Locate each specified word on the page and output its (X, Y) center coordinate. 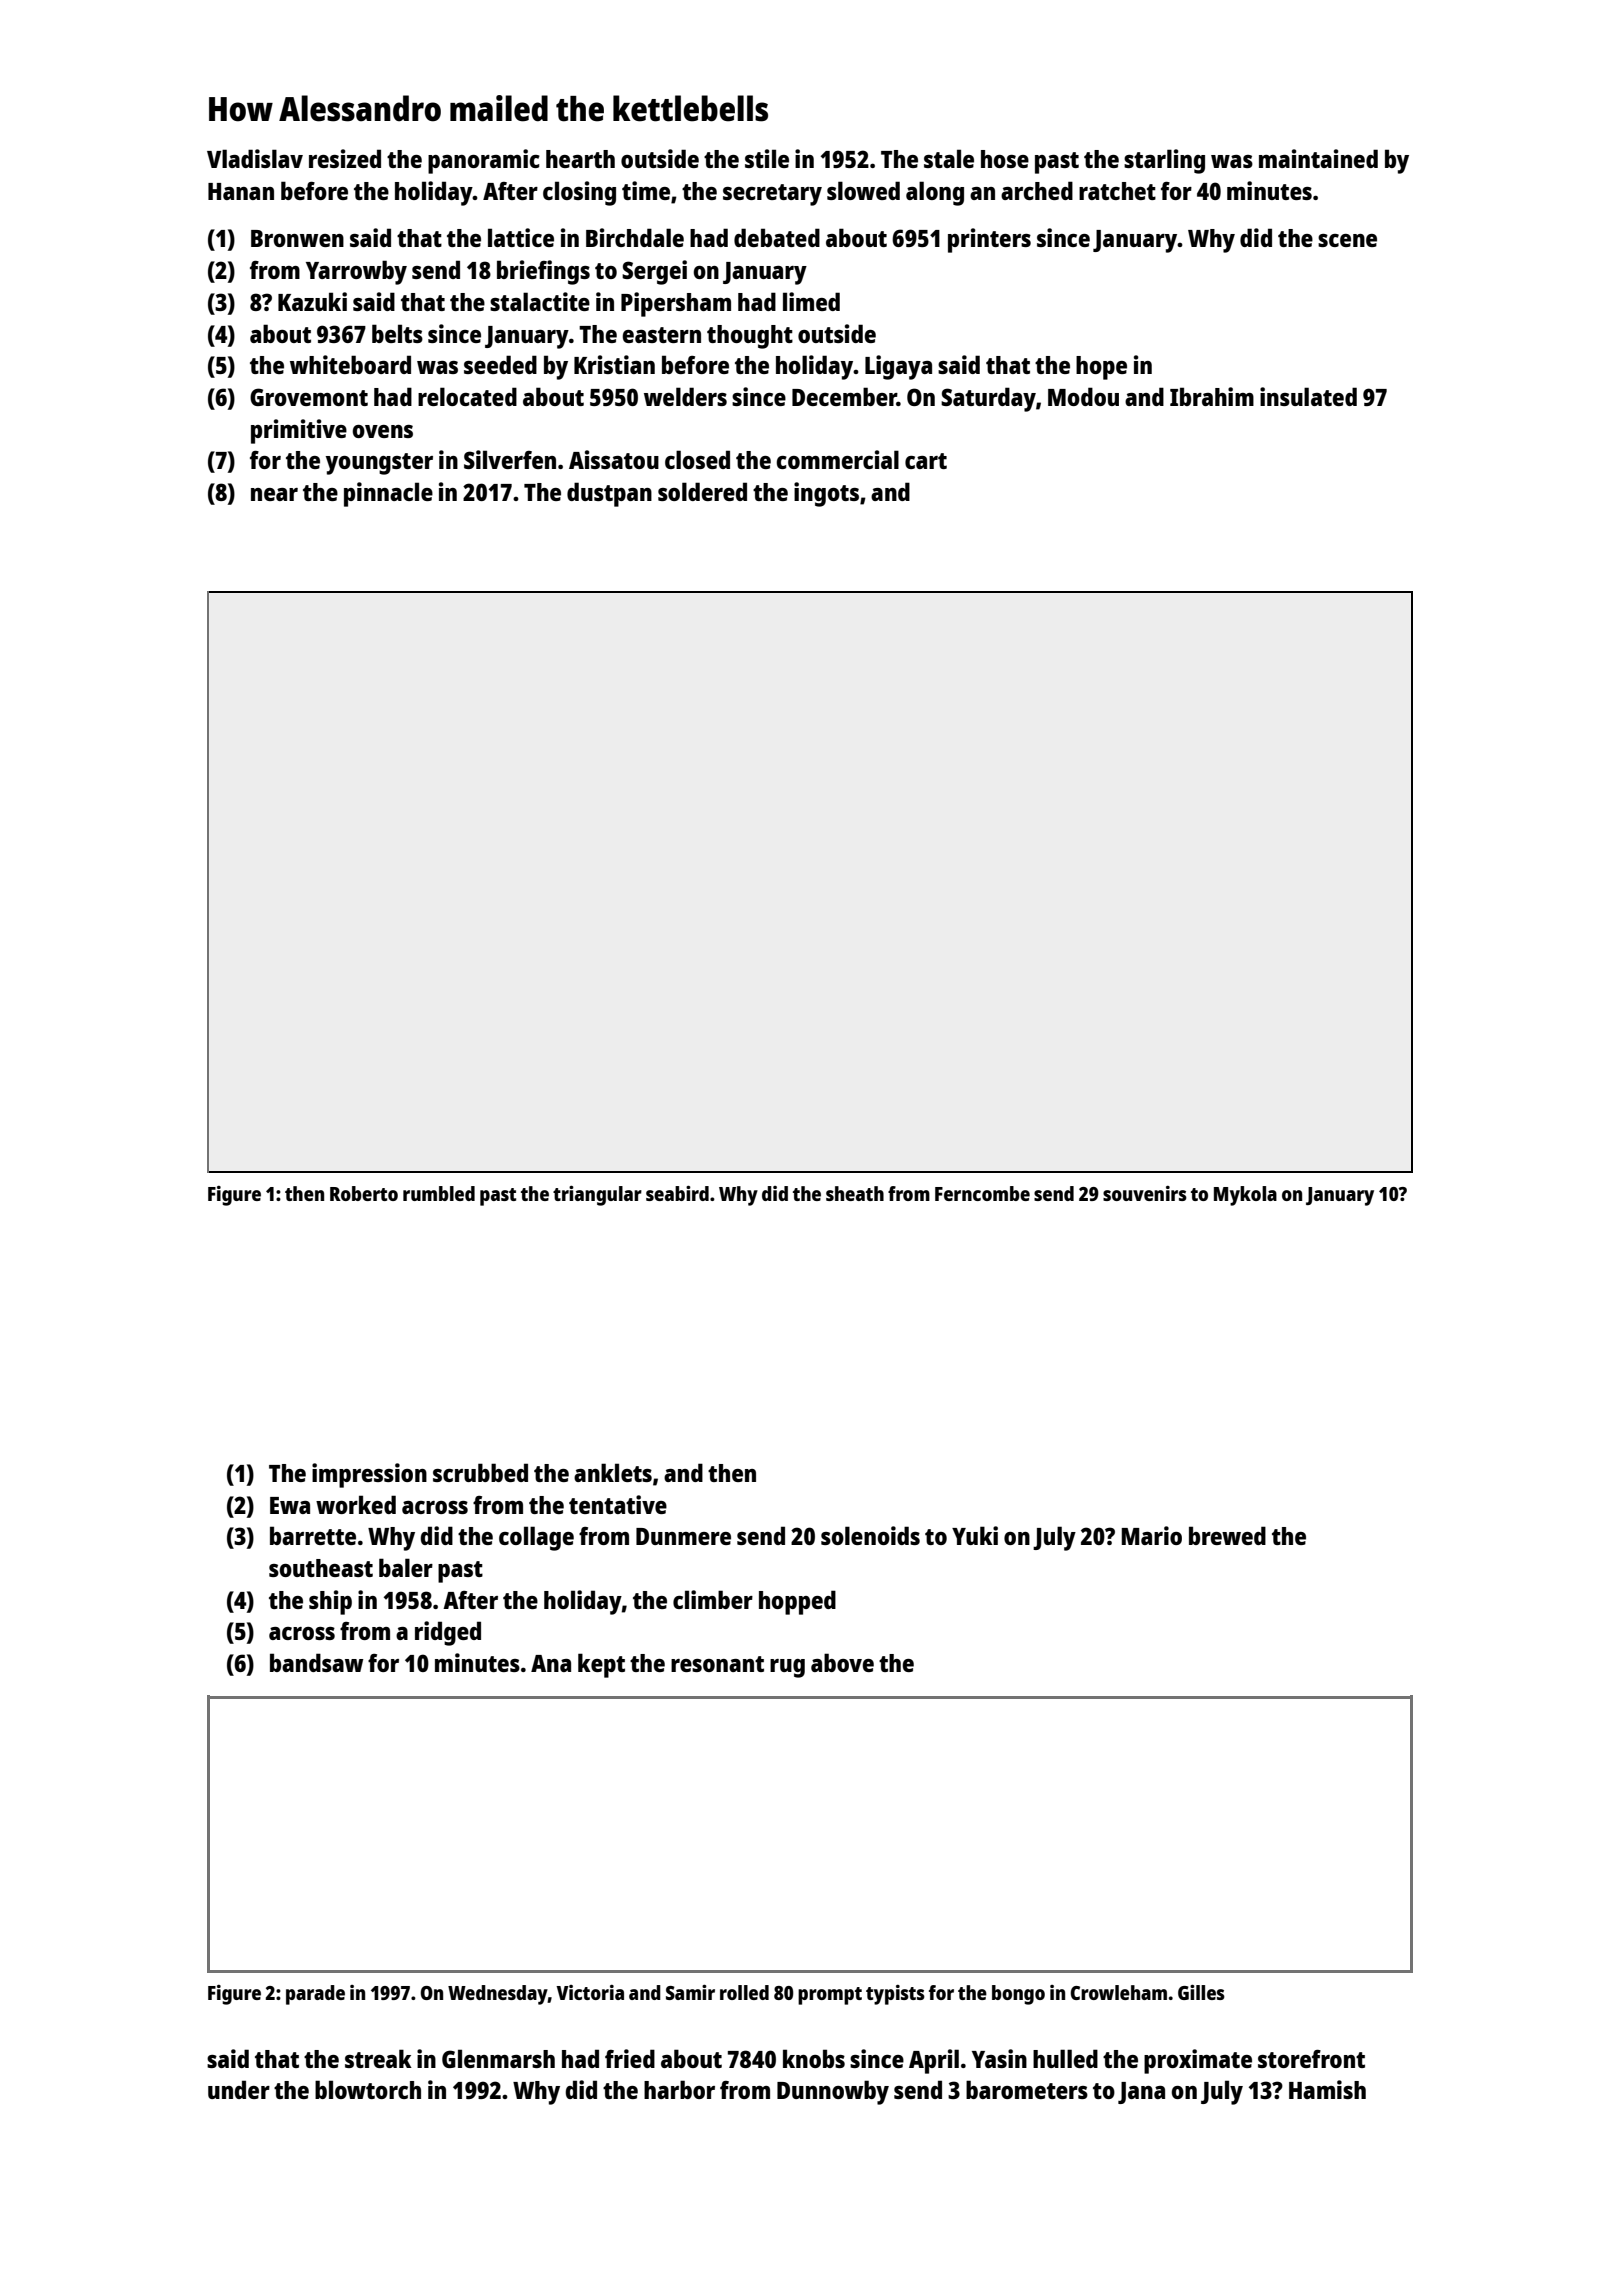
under (239, 2089)
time (646, 190)
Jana (1141, 2093)
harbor (679, 2089)
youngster (379, 464)
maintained (1318, 158)
